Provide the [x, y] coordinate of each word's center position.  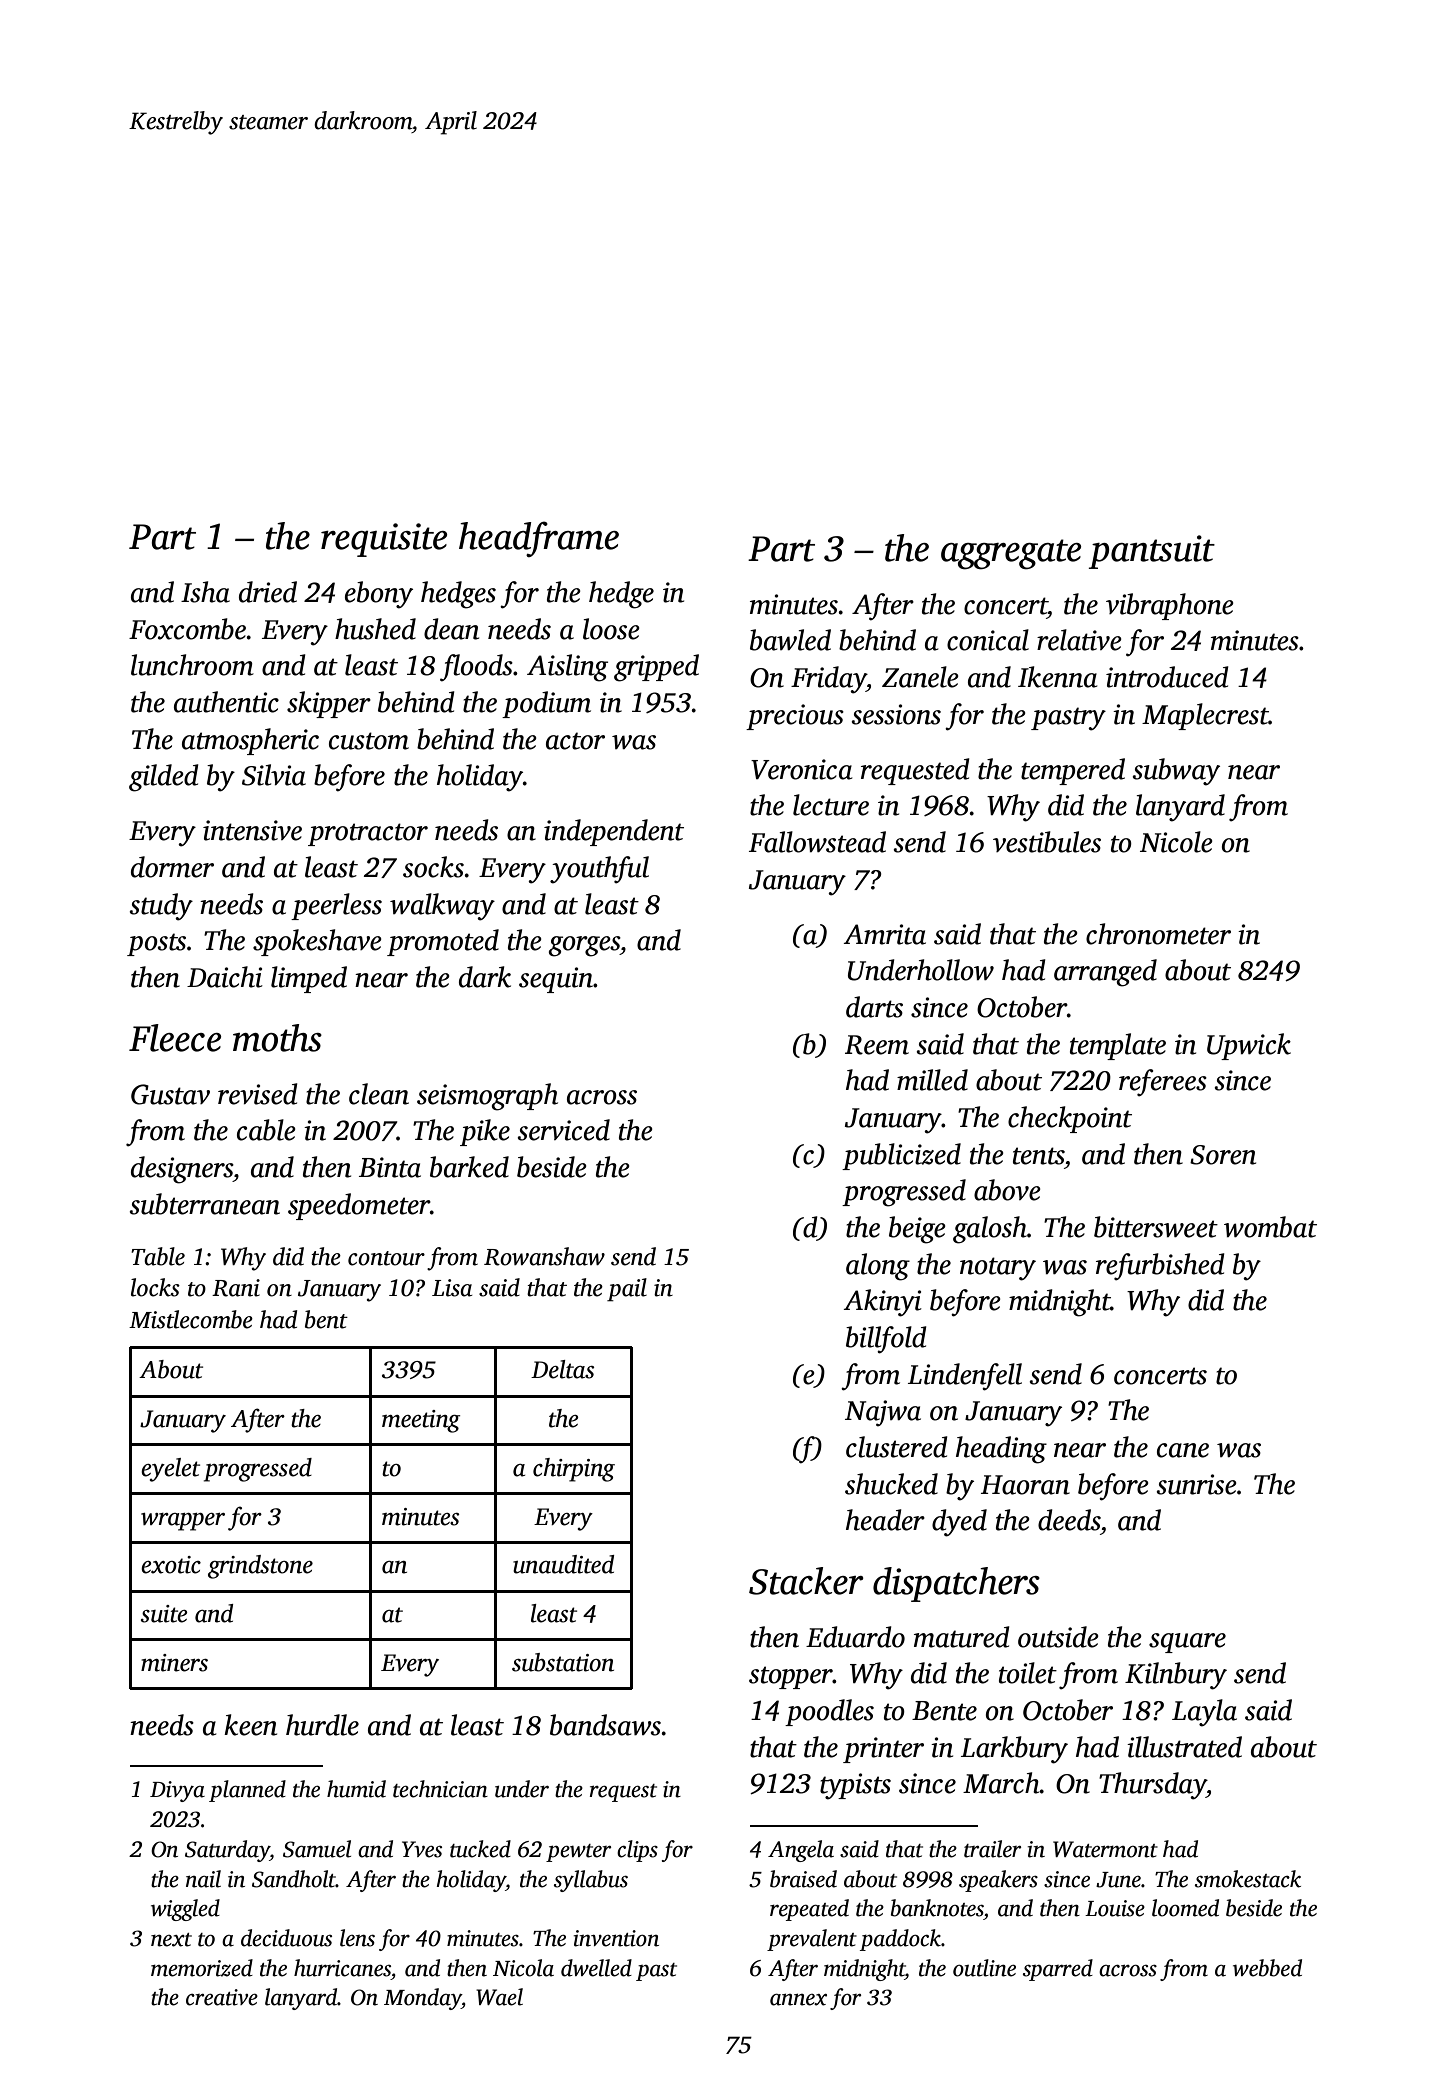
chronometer [1158, 934]
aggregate [1011, 554]
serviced [563, 1130]
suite [164, 1614]
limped [309, 979]
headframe [539, 539]
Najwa [883, 1413]
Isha [205, 592]
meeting [421, 1421]
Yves [422, 1849]
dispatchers [956, 1584]
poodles [829, 1712]
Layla [1204, 1713]
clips [637, 1851]
